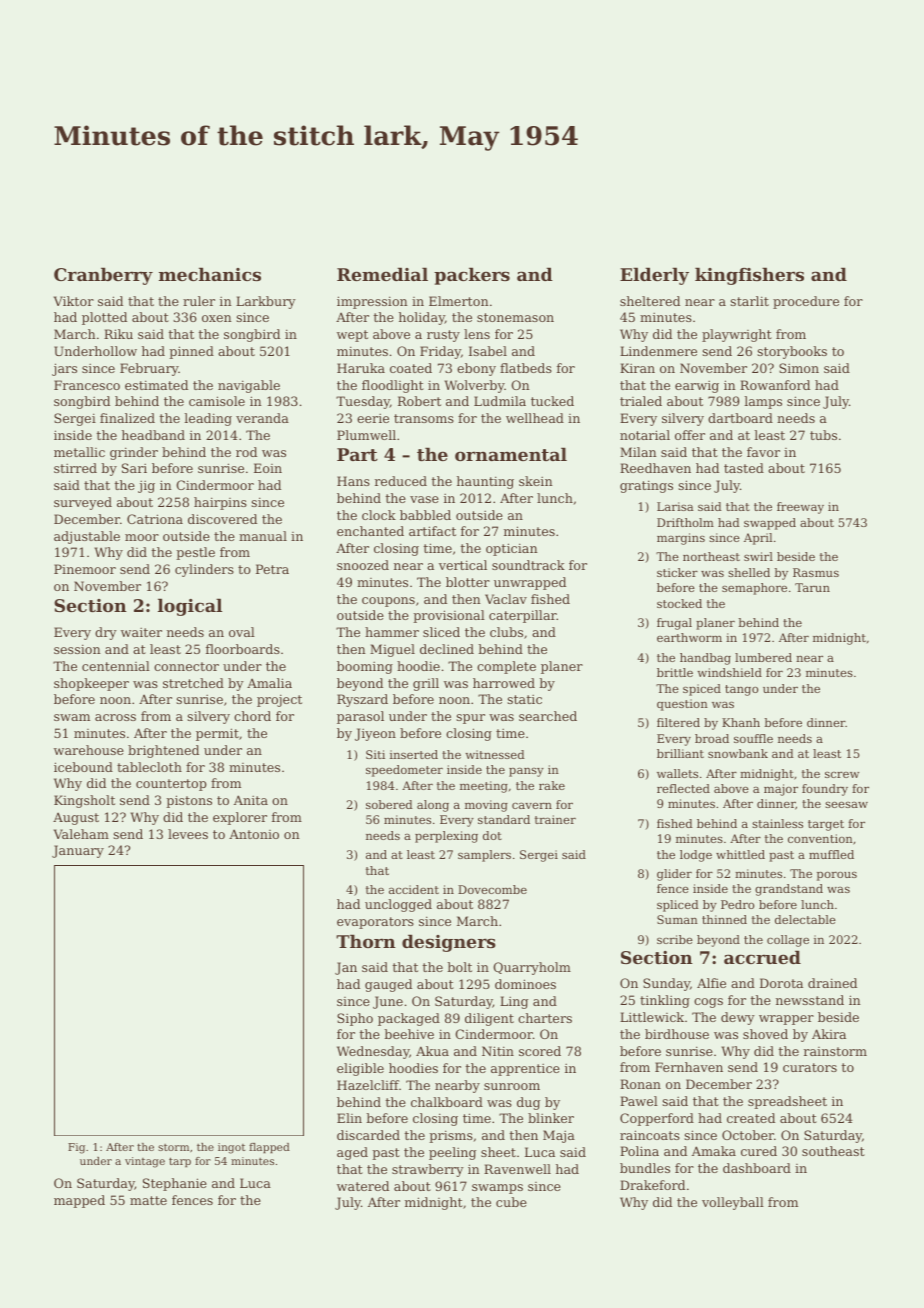 The height and width of the image is (1308, 924). Describe the element at coordinates (75, 468) in the image. I see `stirred` at that location.
